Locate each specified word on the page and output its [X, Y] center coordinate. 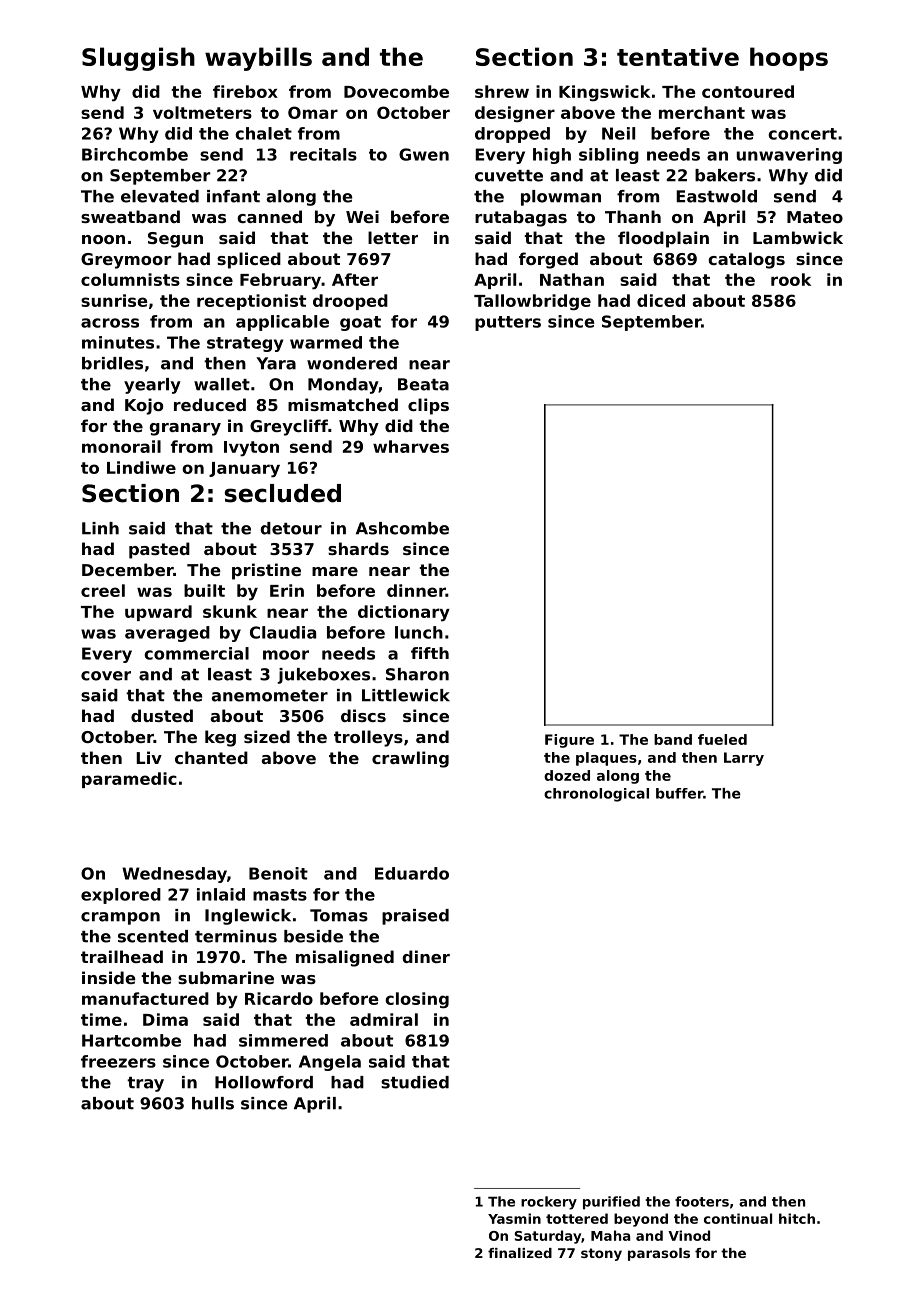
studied [415, 1082]
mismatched [343, 404]
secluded [283, 493]
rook [791, 279]
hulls [213, 1103]
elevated [160, 196]
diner [426, 956]
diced [661, 300]
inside [109, 977]
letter [393, 237]
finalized [520, 1253]
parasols [659, 1254]
